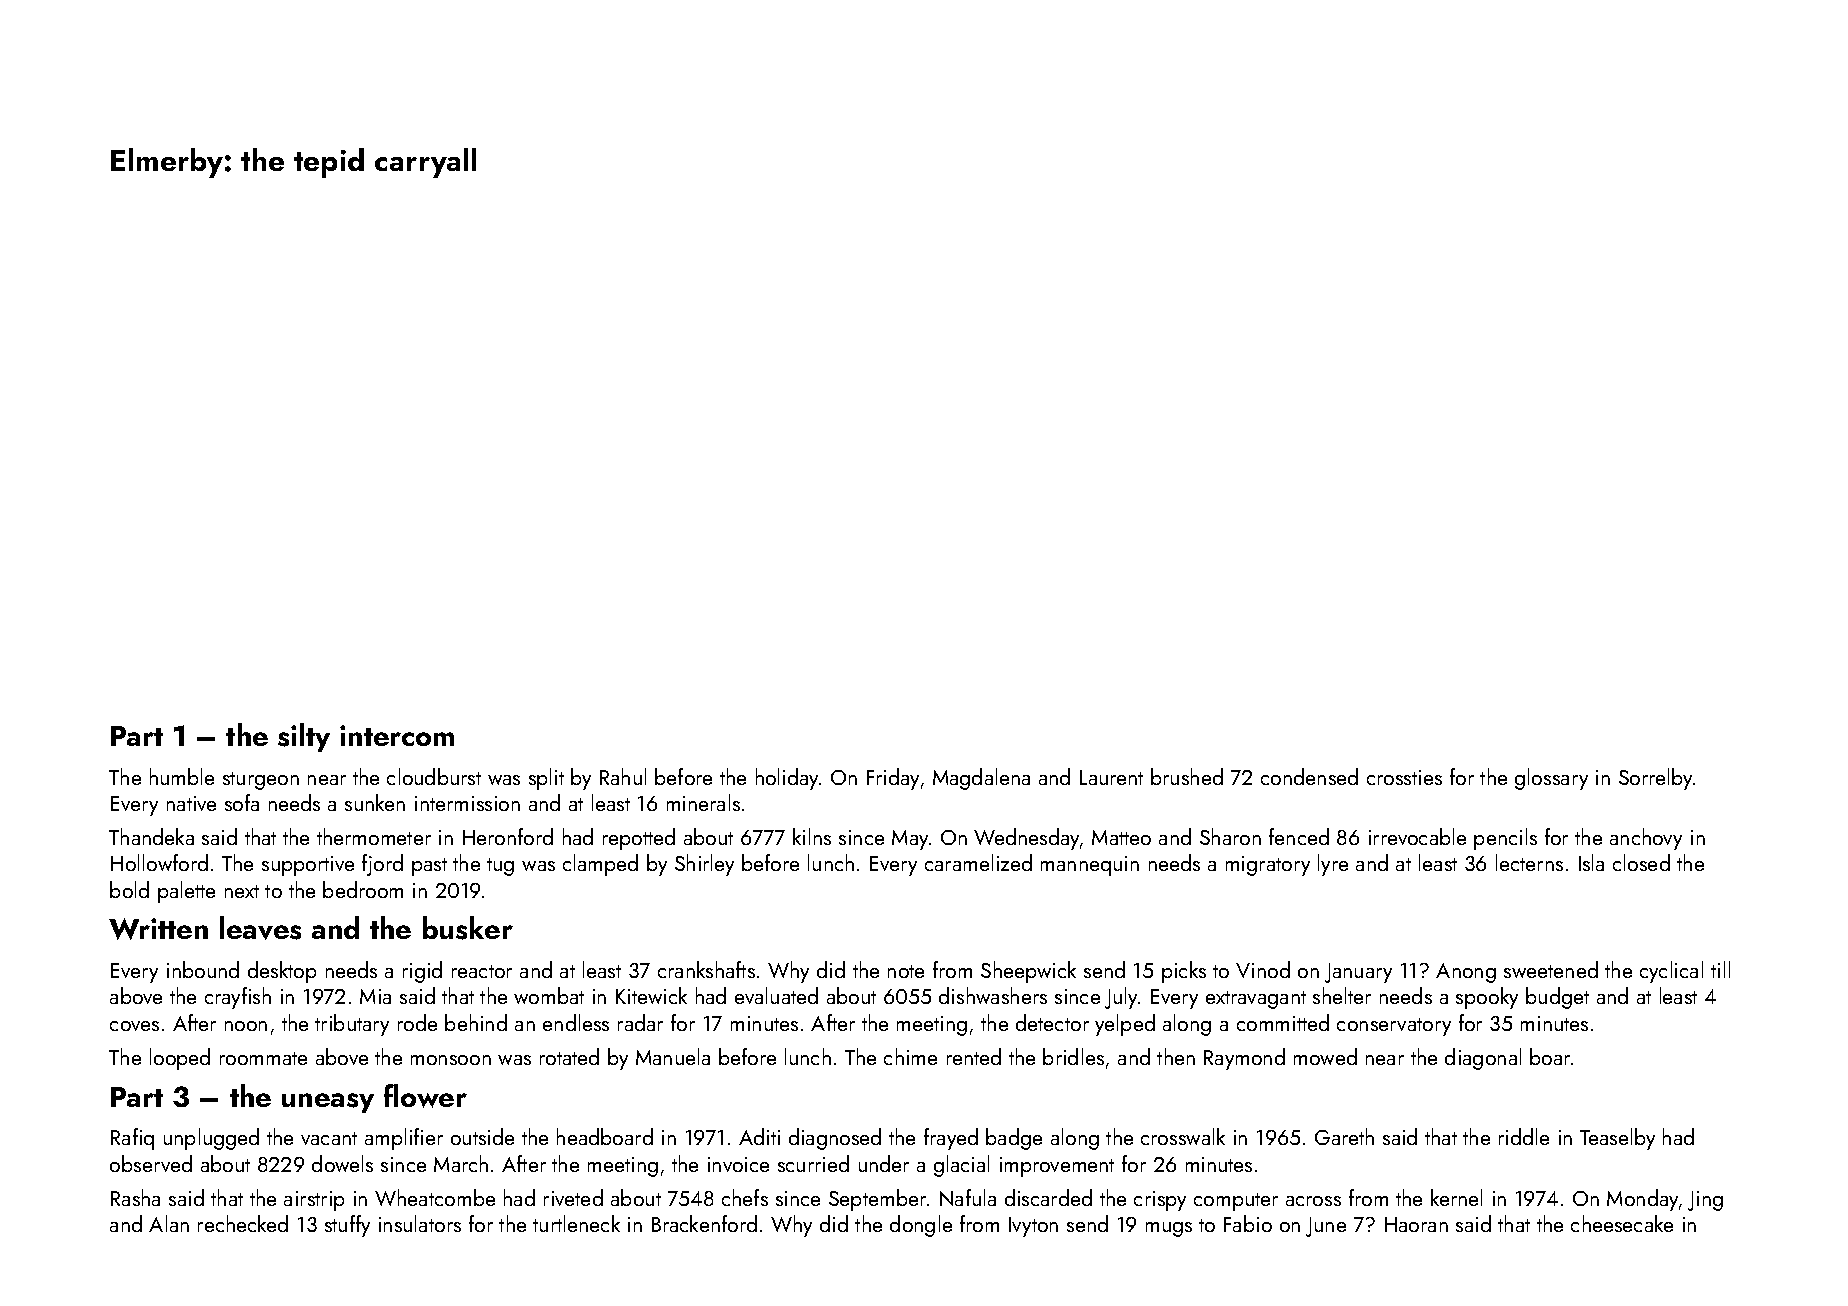  I want to click on Alan, so click(169, 1223).
